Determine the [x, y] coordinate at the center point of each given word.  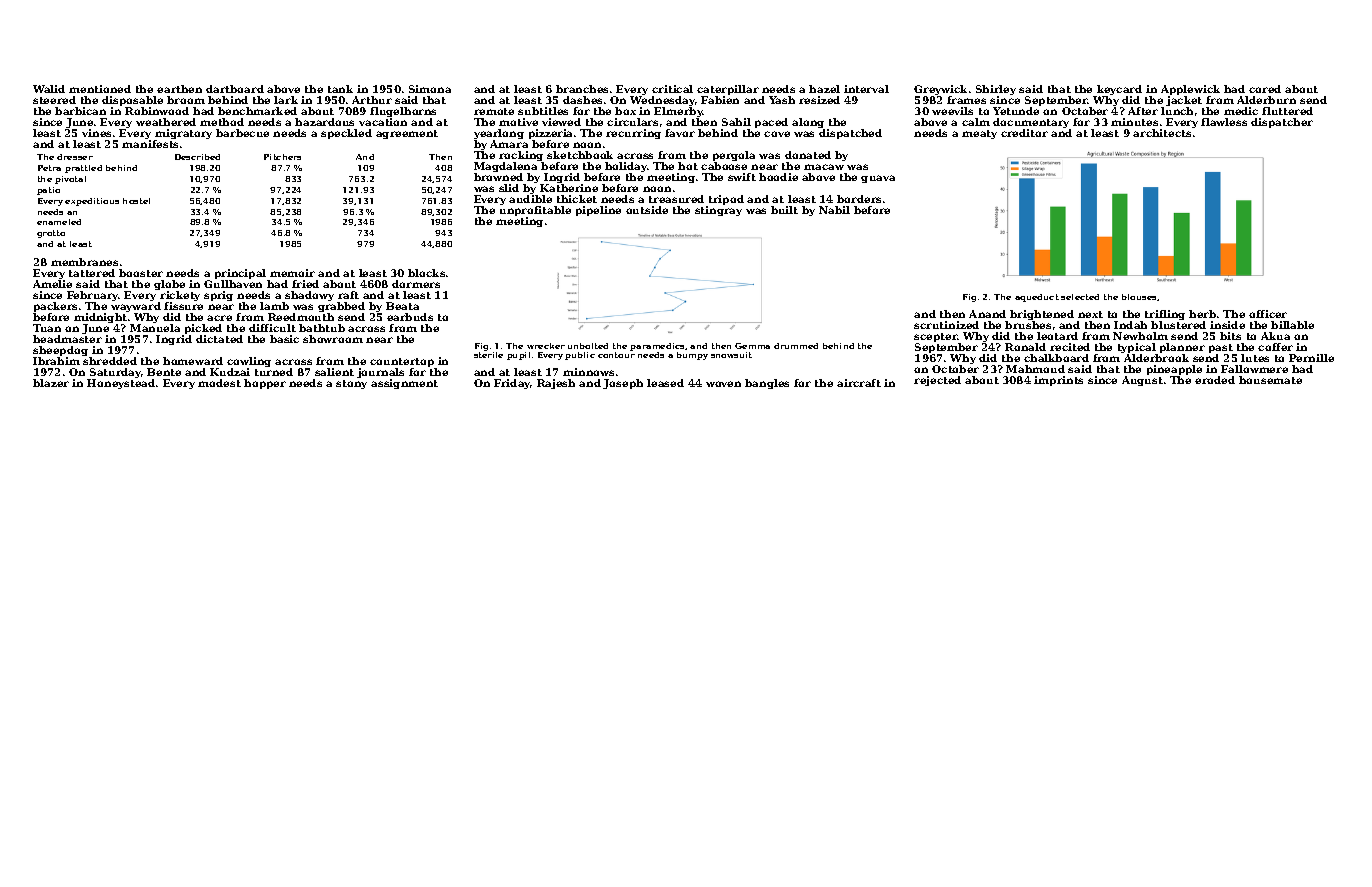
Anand [987, 314]
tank [340, 89]
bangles [767, 384]
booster [141, 273]
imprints [1058, 381]
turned [274, 372]
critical [672, 89]
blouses [1139, 297]
